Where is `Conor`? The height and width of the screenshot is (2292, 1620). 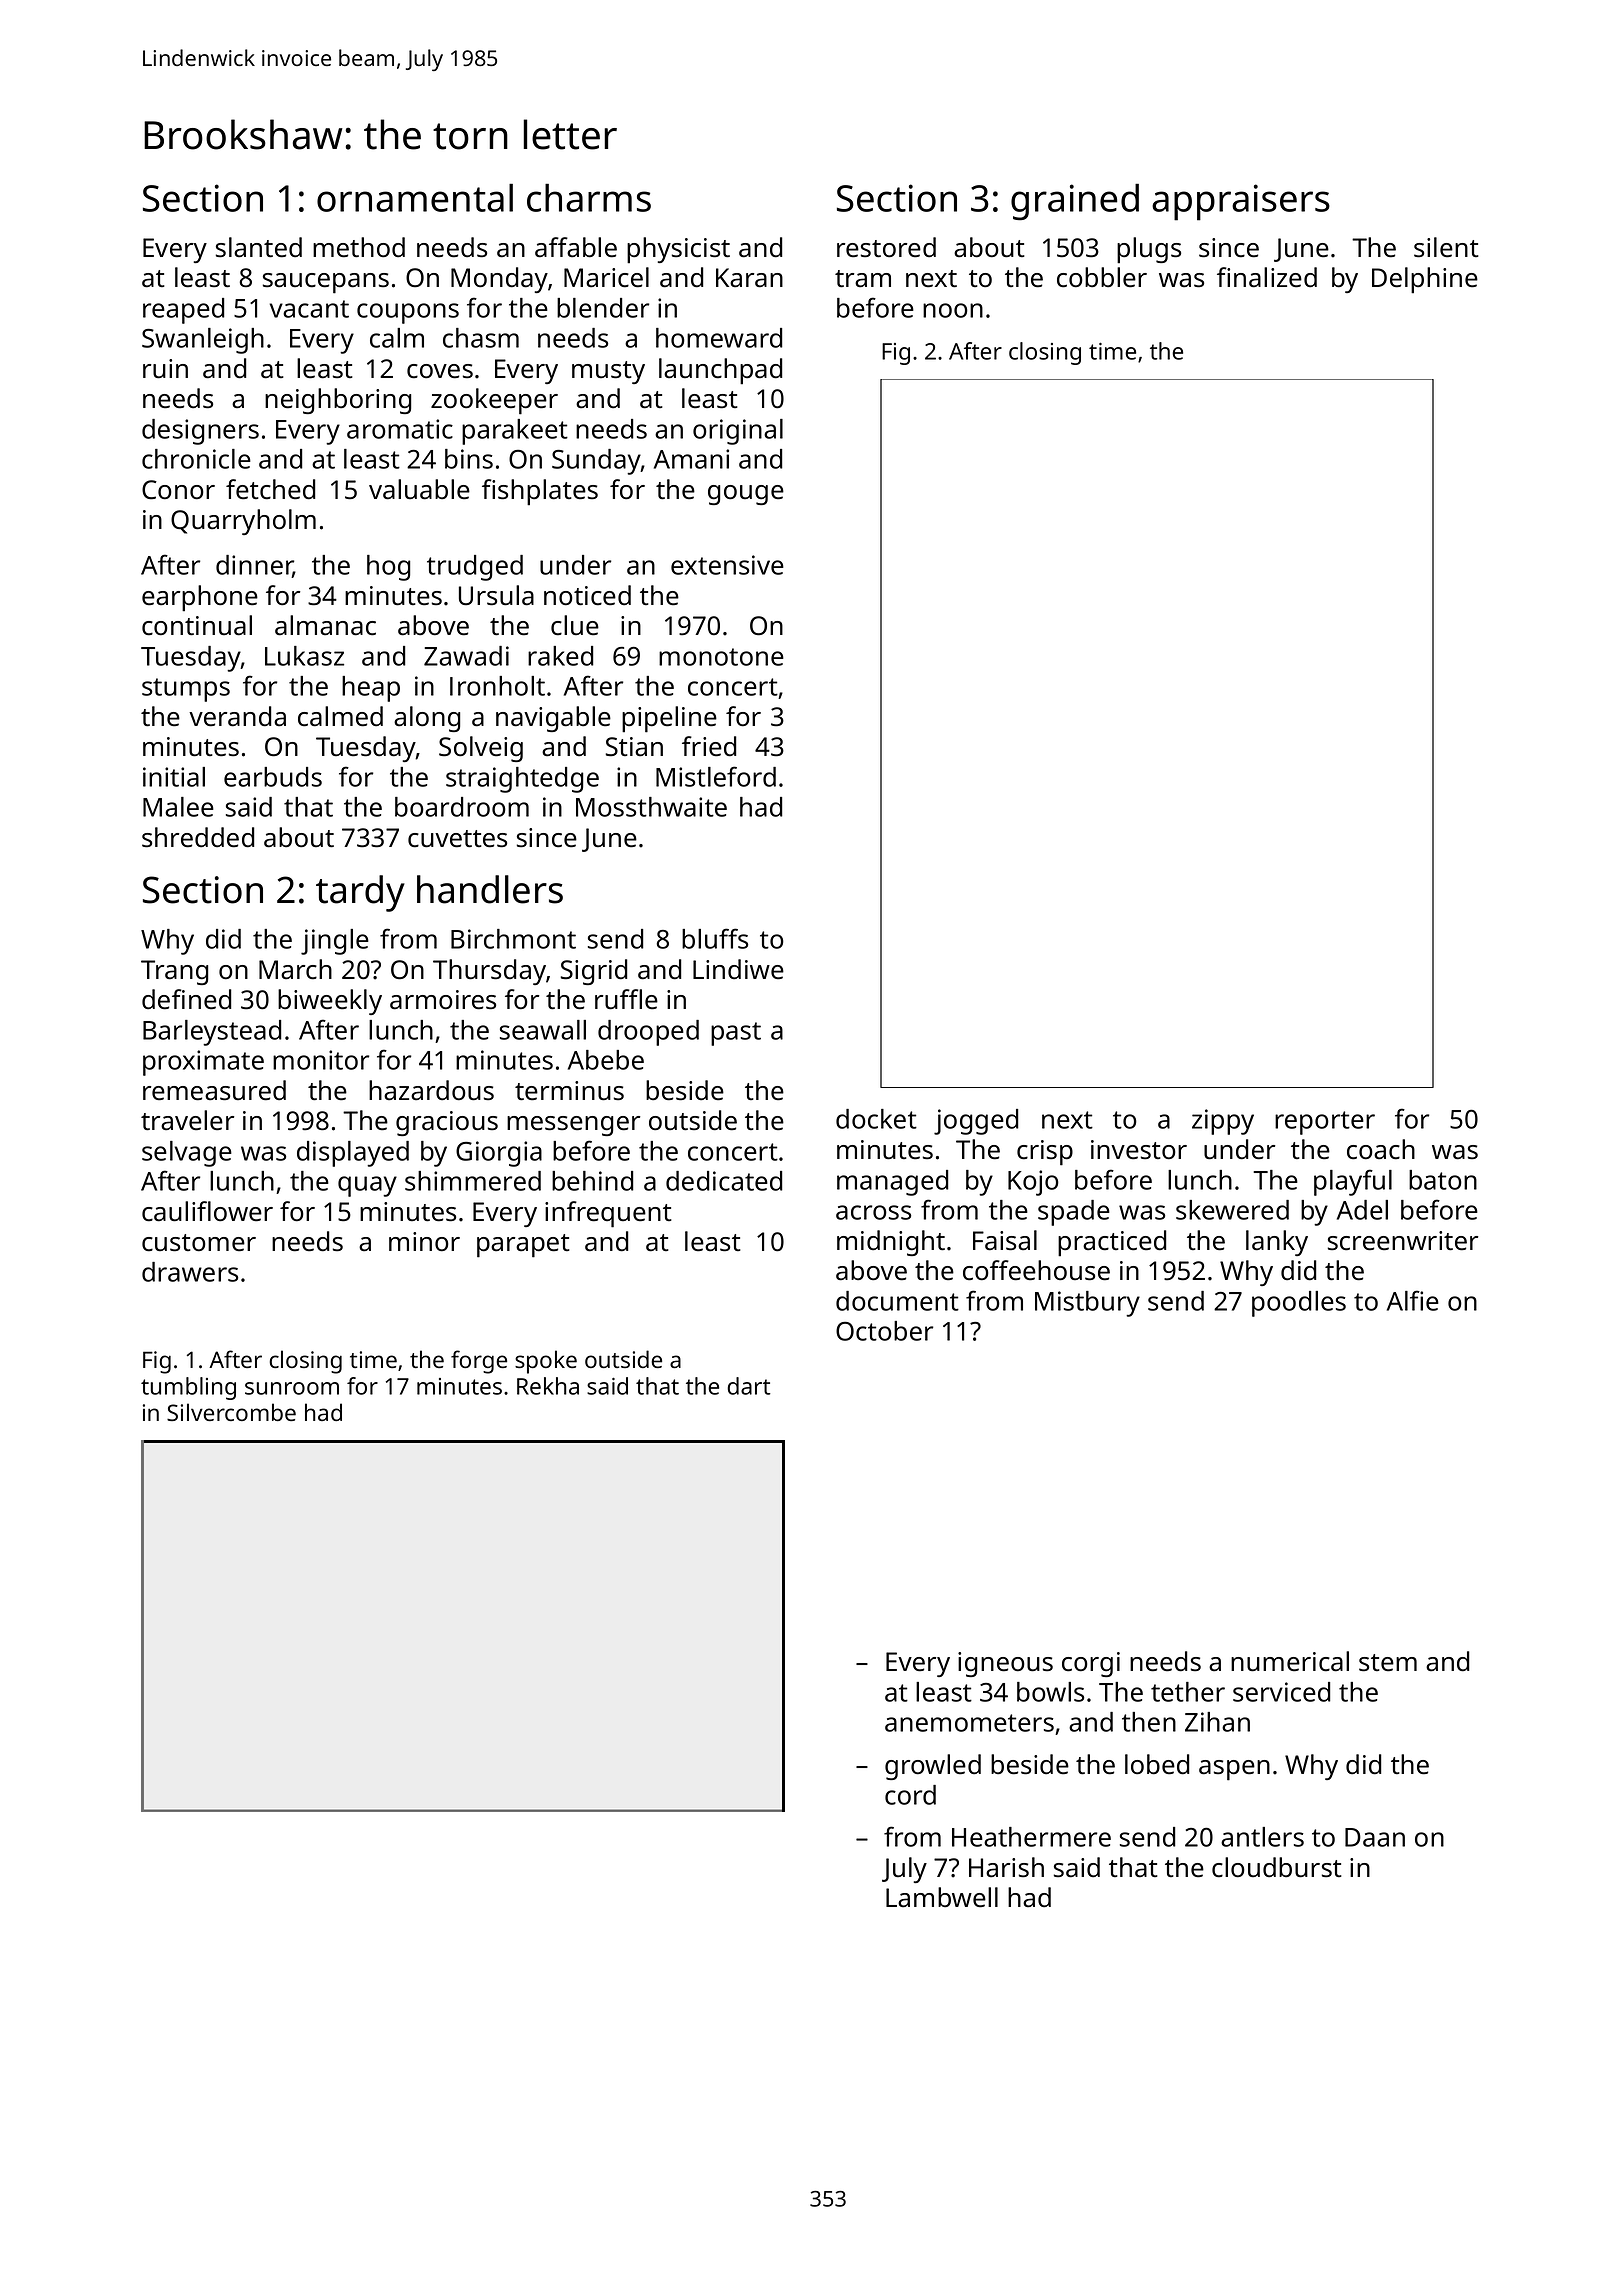 Conor is located at coordinates (178, 490).
